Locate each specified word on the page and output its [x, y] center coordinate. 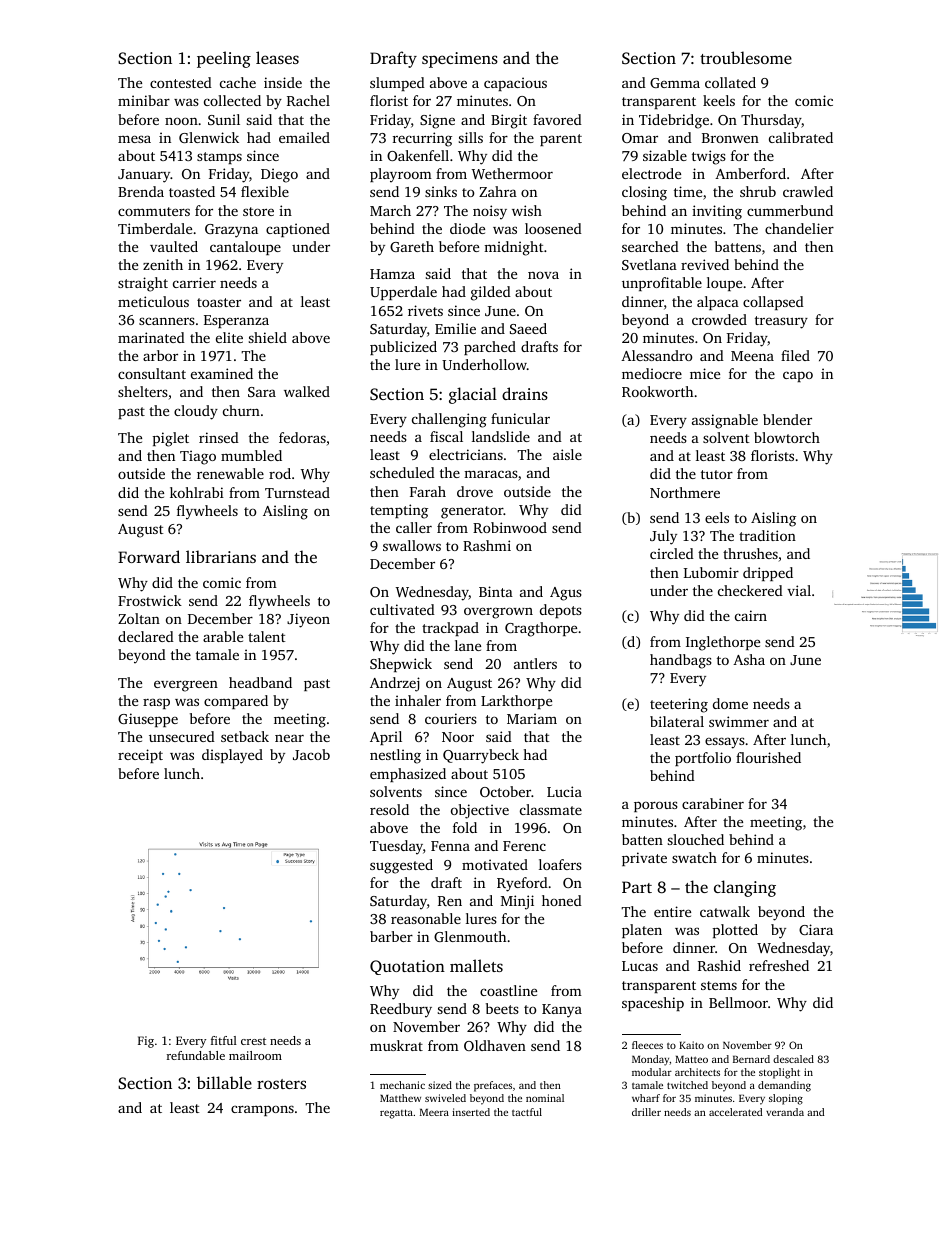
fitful [224, 1040]
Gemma [675, 83]
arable [223, 636]
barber [391, 936]
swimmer [739, 721]
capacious [515, 84]
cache [238, 82]
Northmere [685, 492]
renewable [230, 473]
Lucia [564, 791]
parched [490, 348]
